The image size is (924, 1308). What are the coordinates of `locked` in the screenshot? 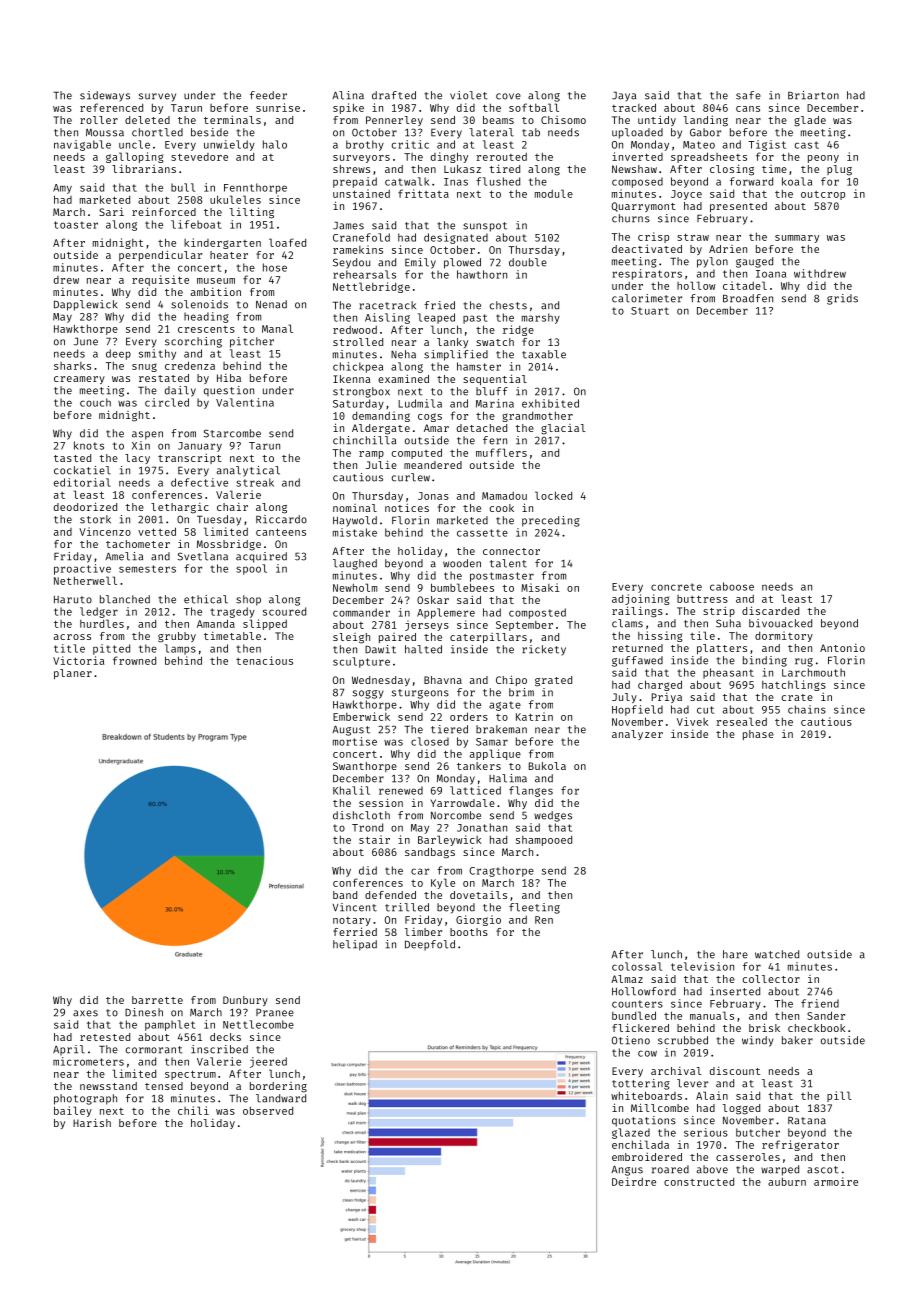 It's located at (553, 495).
